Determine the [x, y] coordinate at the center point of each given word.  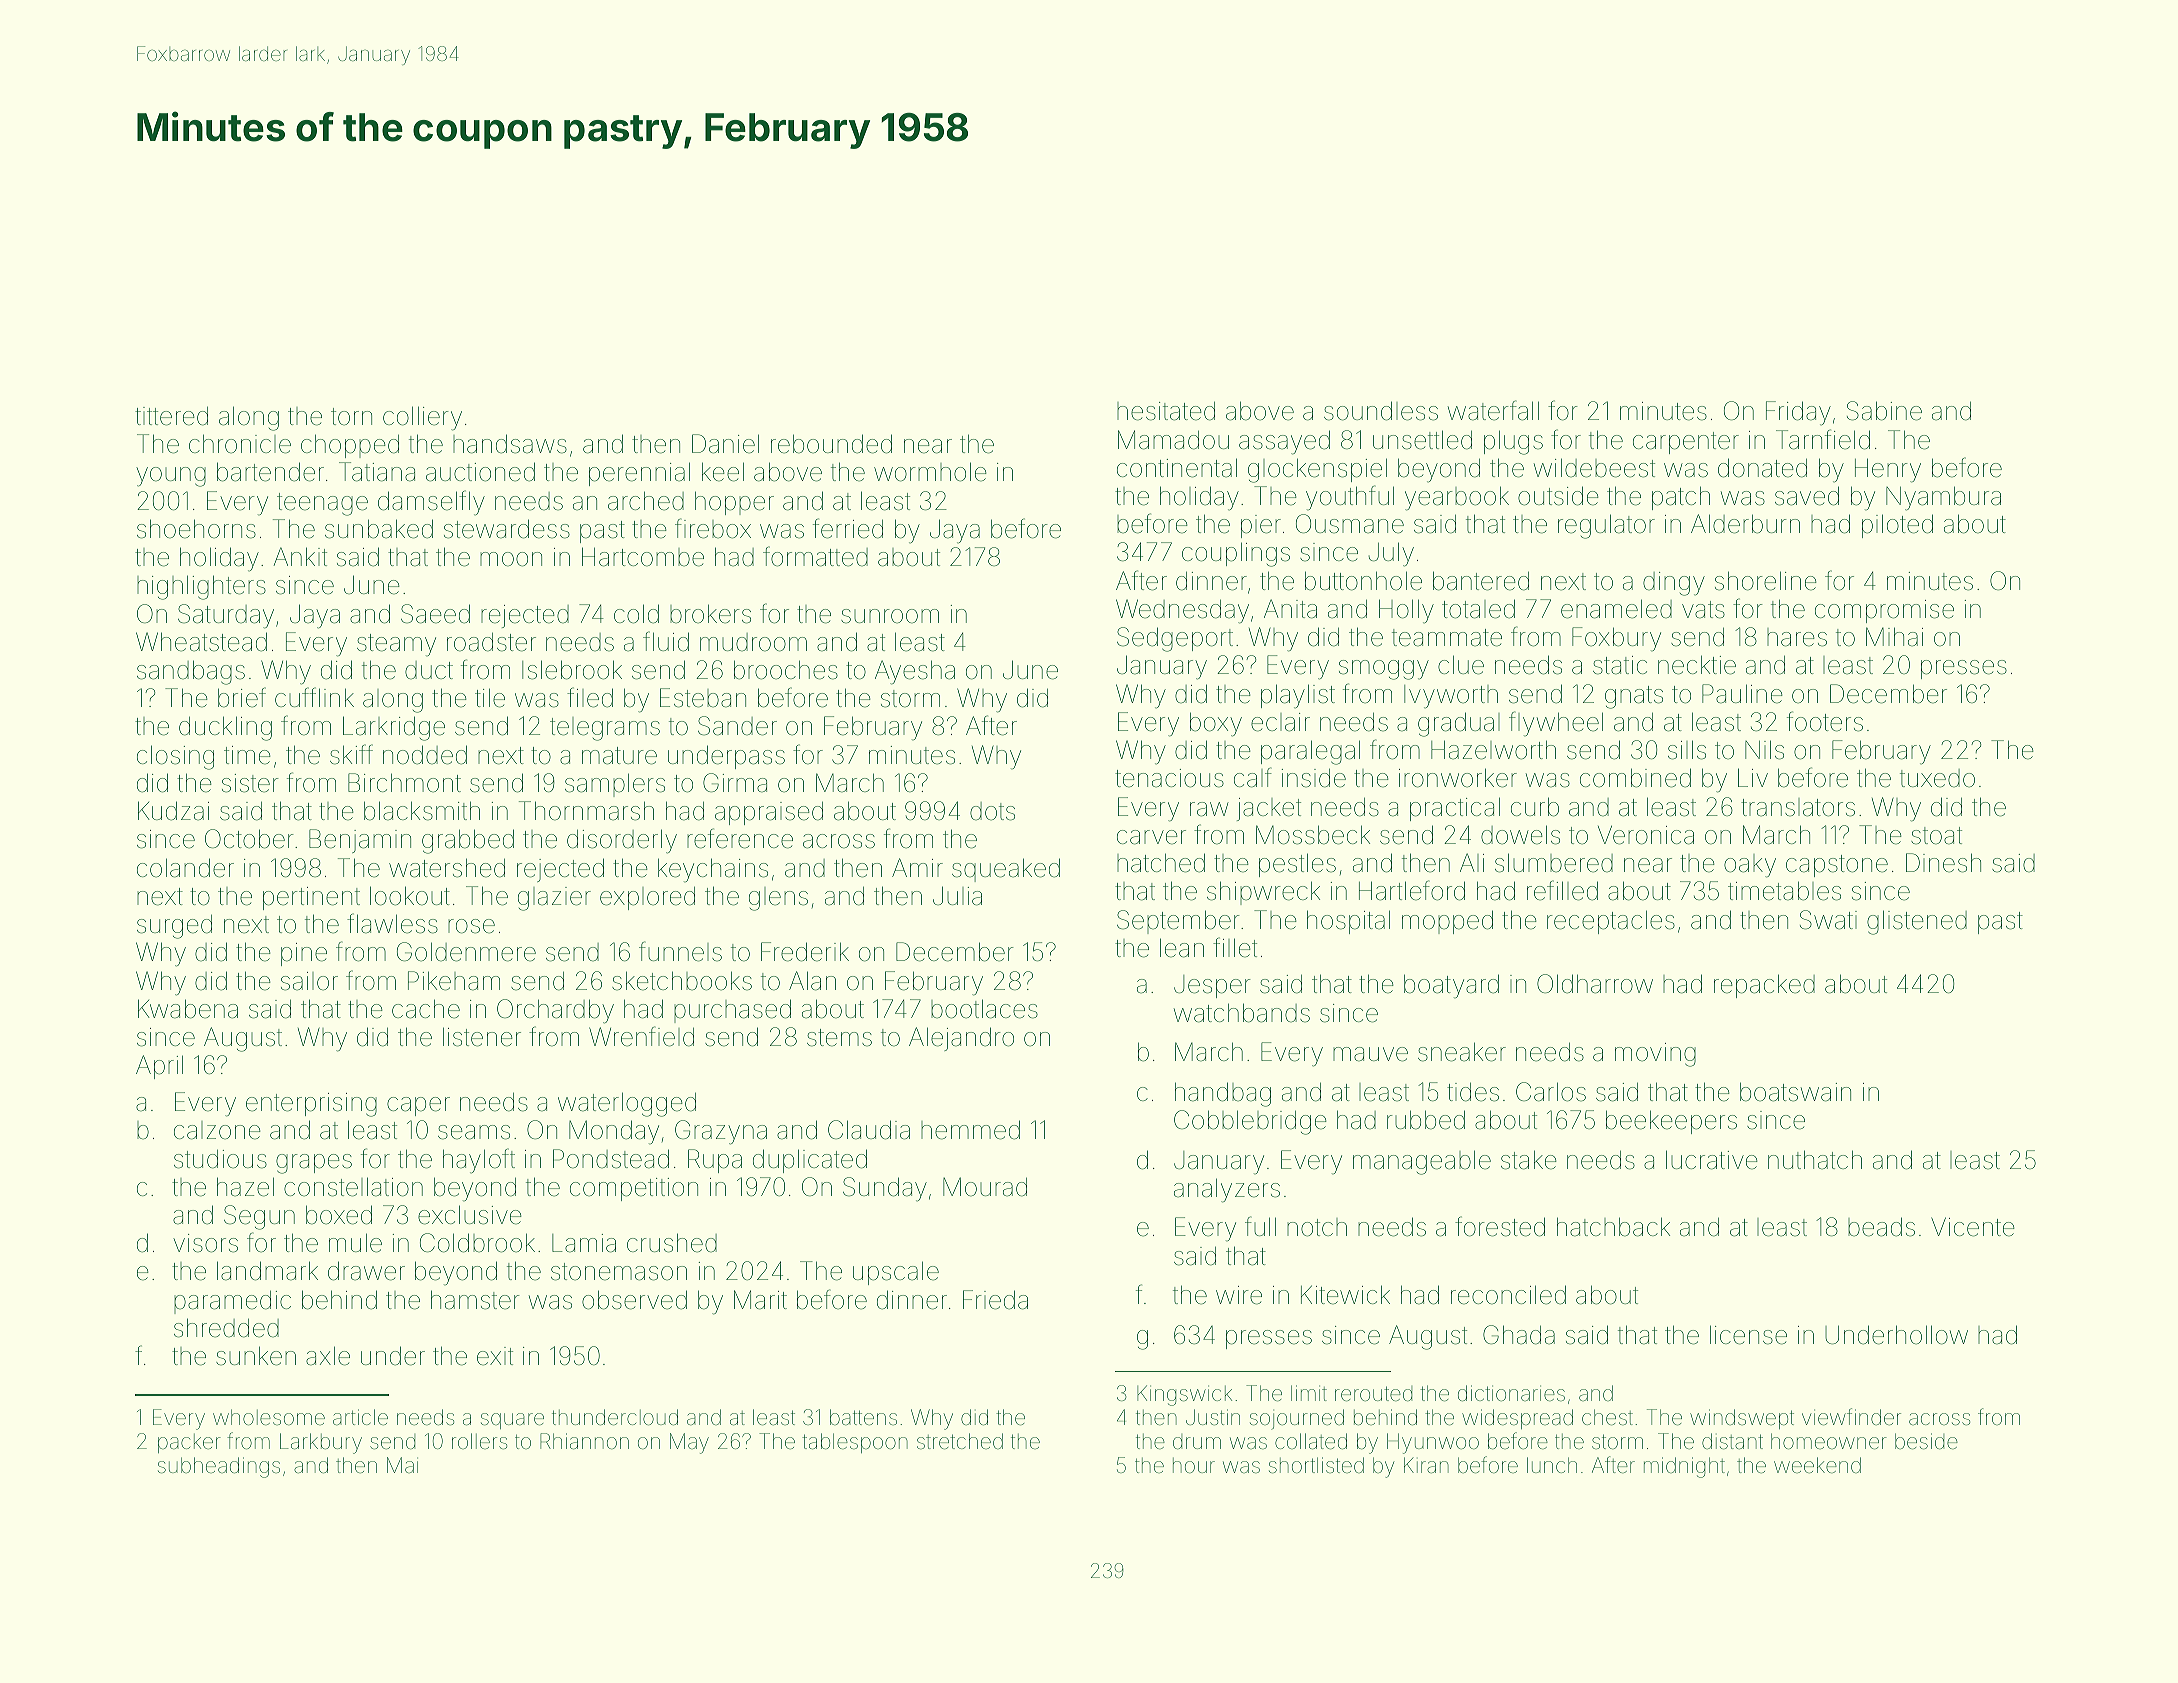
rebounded [831, 444]
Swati [1828, 920]
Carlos [1551, 1092]
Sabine [1884, 411]
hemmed [970, 1130]
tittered [171, 416]
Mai [402, 1465]
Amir [917, 867]
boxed [339, 1215]
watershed [447, 868]
